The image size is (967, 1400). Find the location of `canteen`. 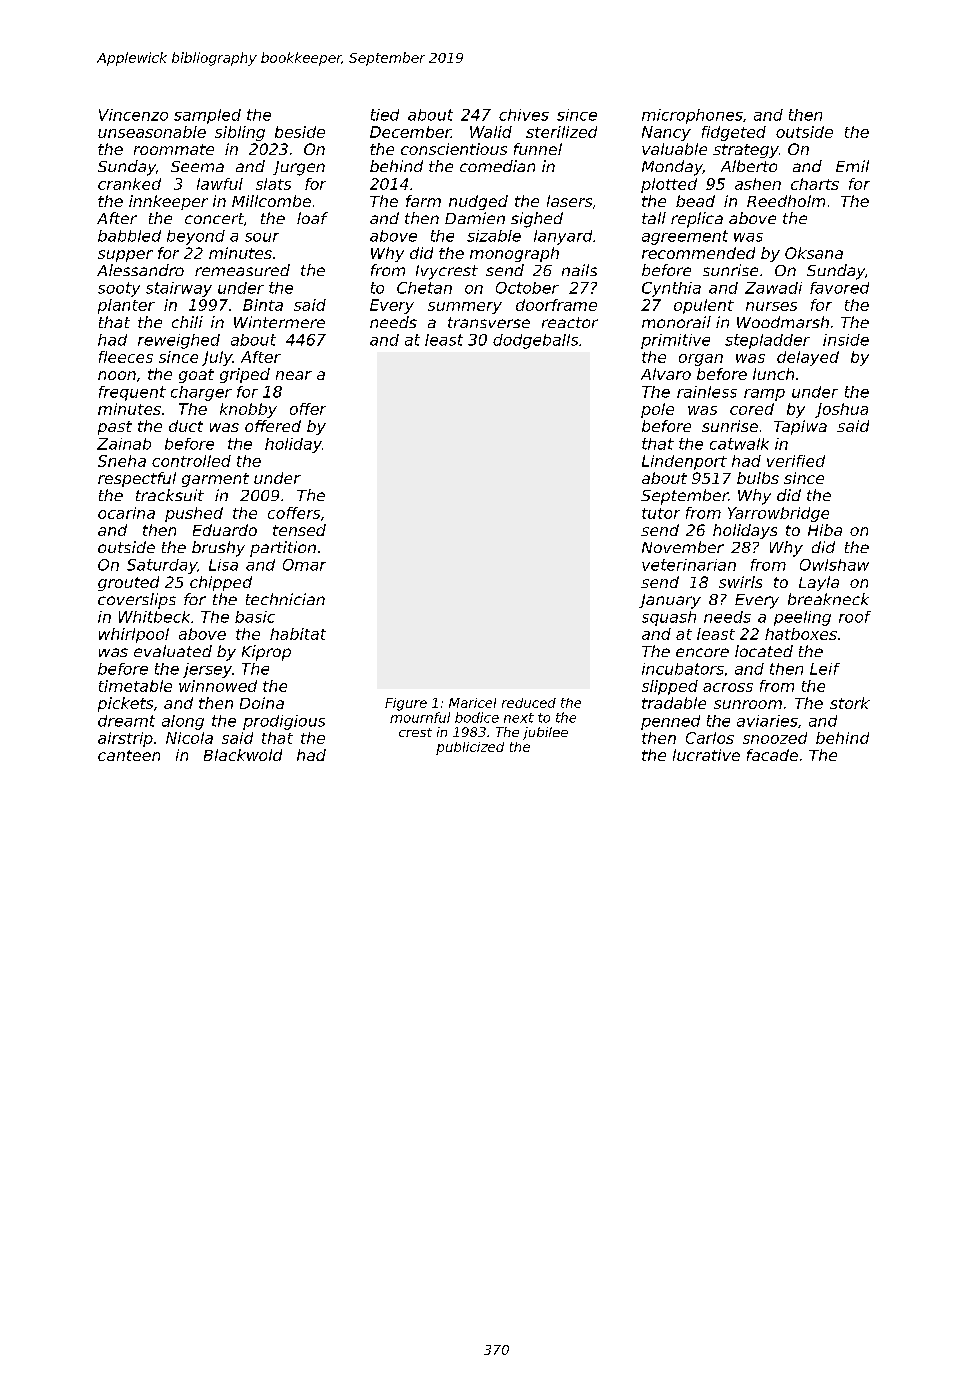

canteen is located at coordinates (129, 755).
